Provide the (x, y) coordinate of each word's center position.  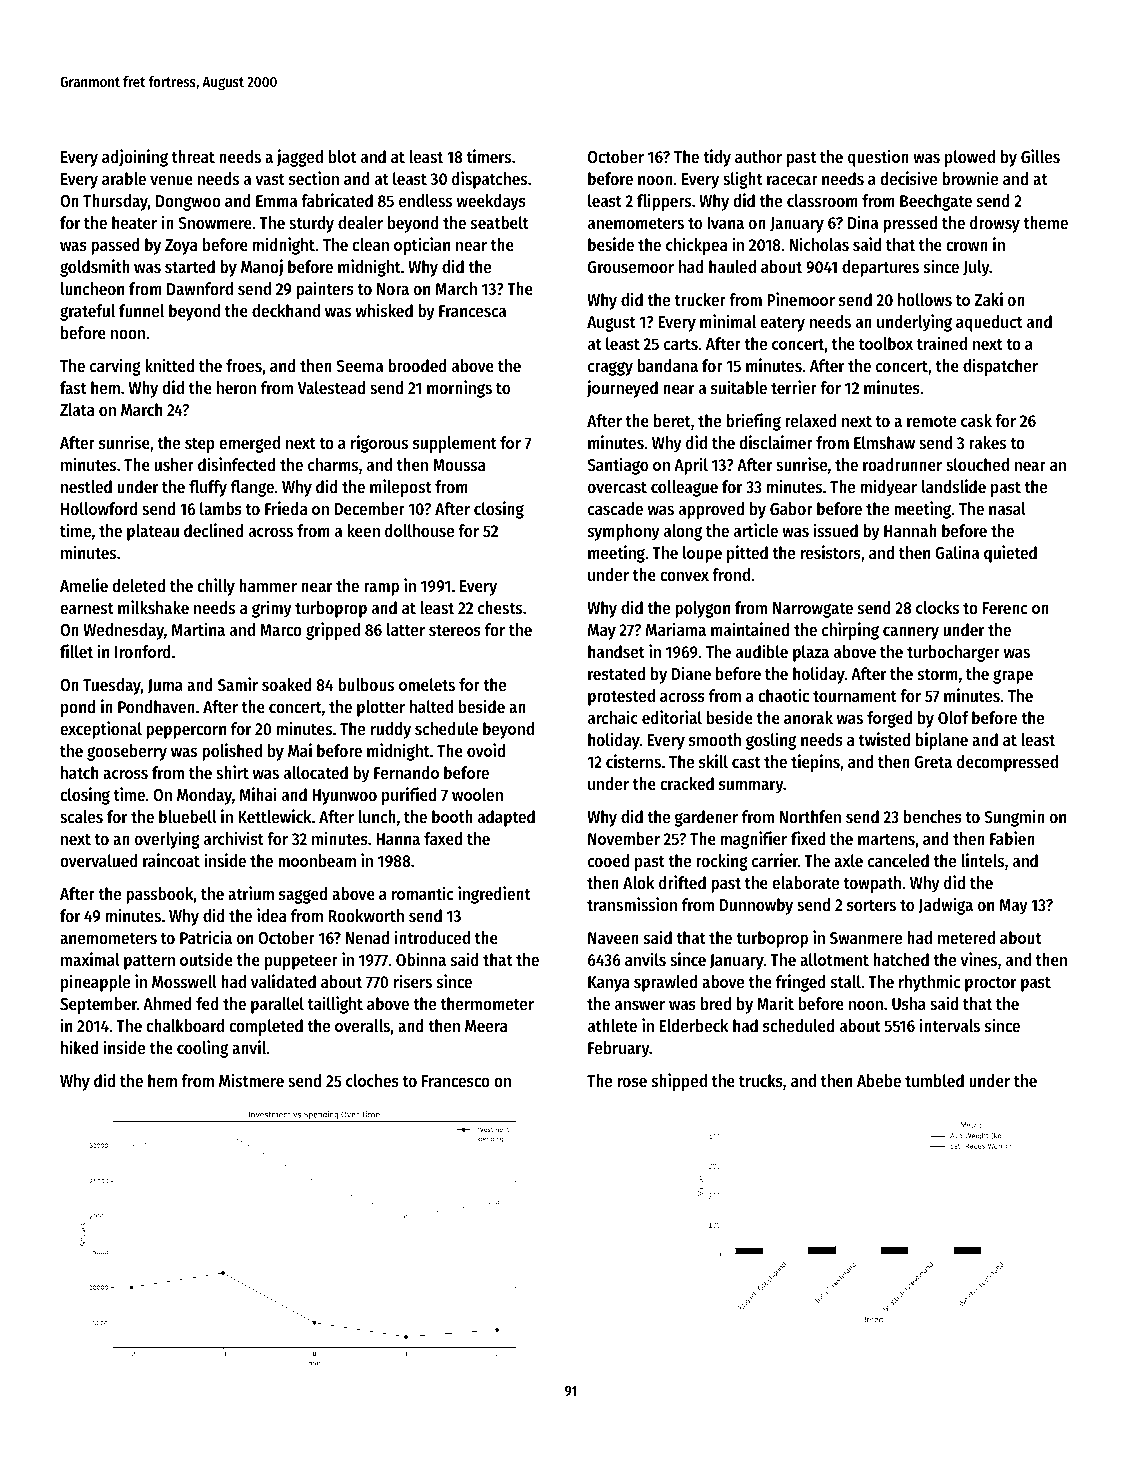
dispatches (489, 180)
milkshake (153, 607)
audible (762, 651)
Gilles (1040, 156)
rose (632, 1082)
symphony (624, 532)
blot (342, 156)
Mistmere (251, 1080)
